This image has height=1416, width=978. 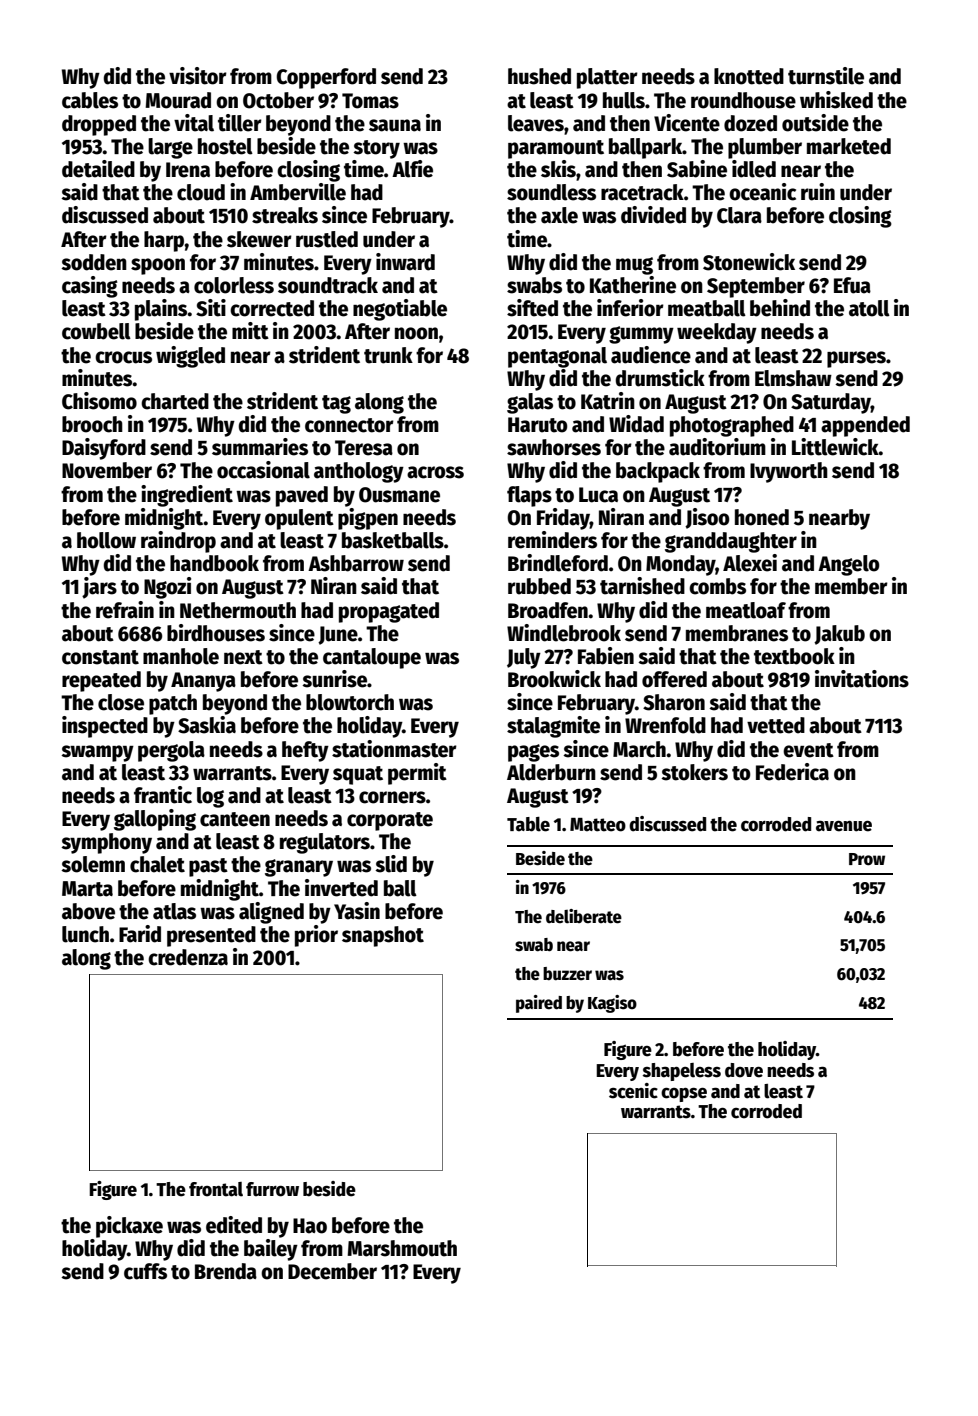 I want to click on November, so click(x=107, y=470).
